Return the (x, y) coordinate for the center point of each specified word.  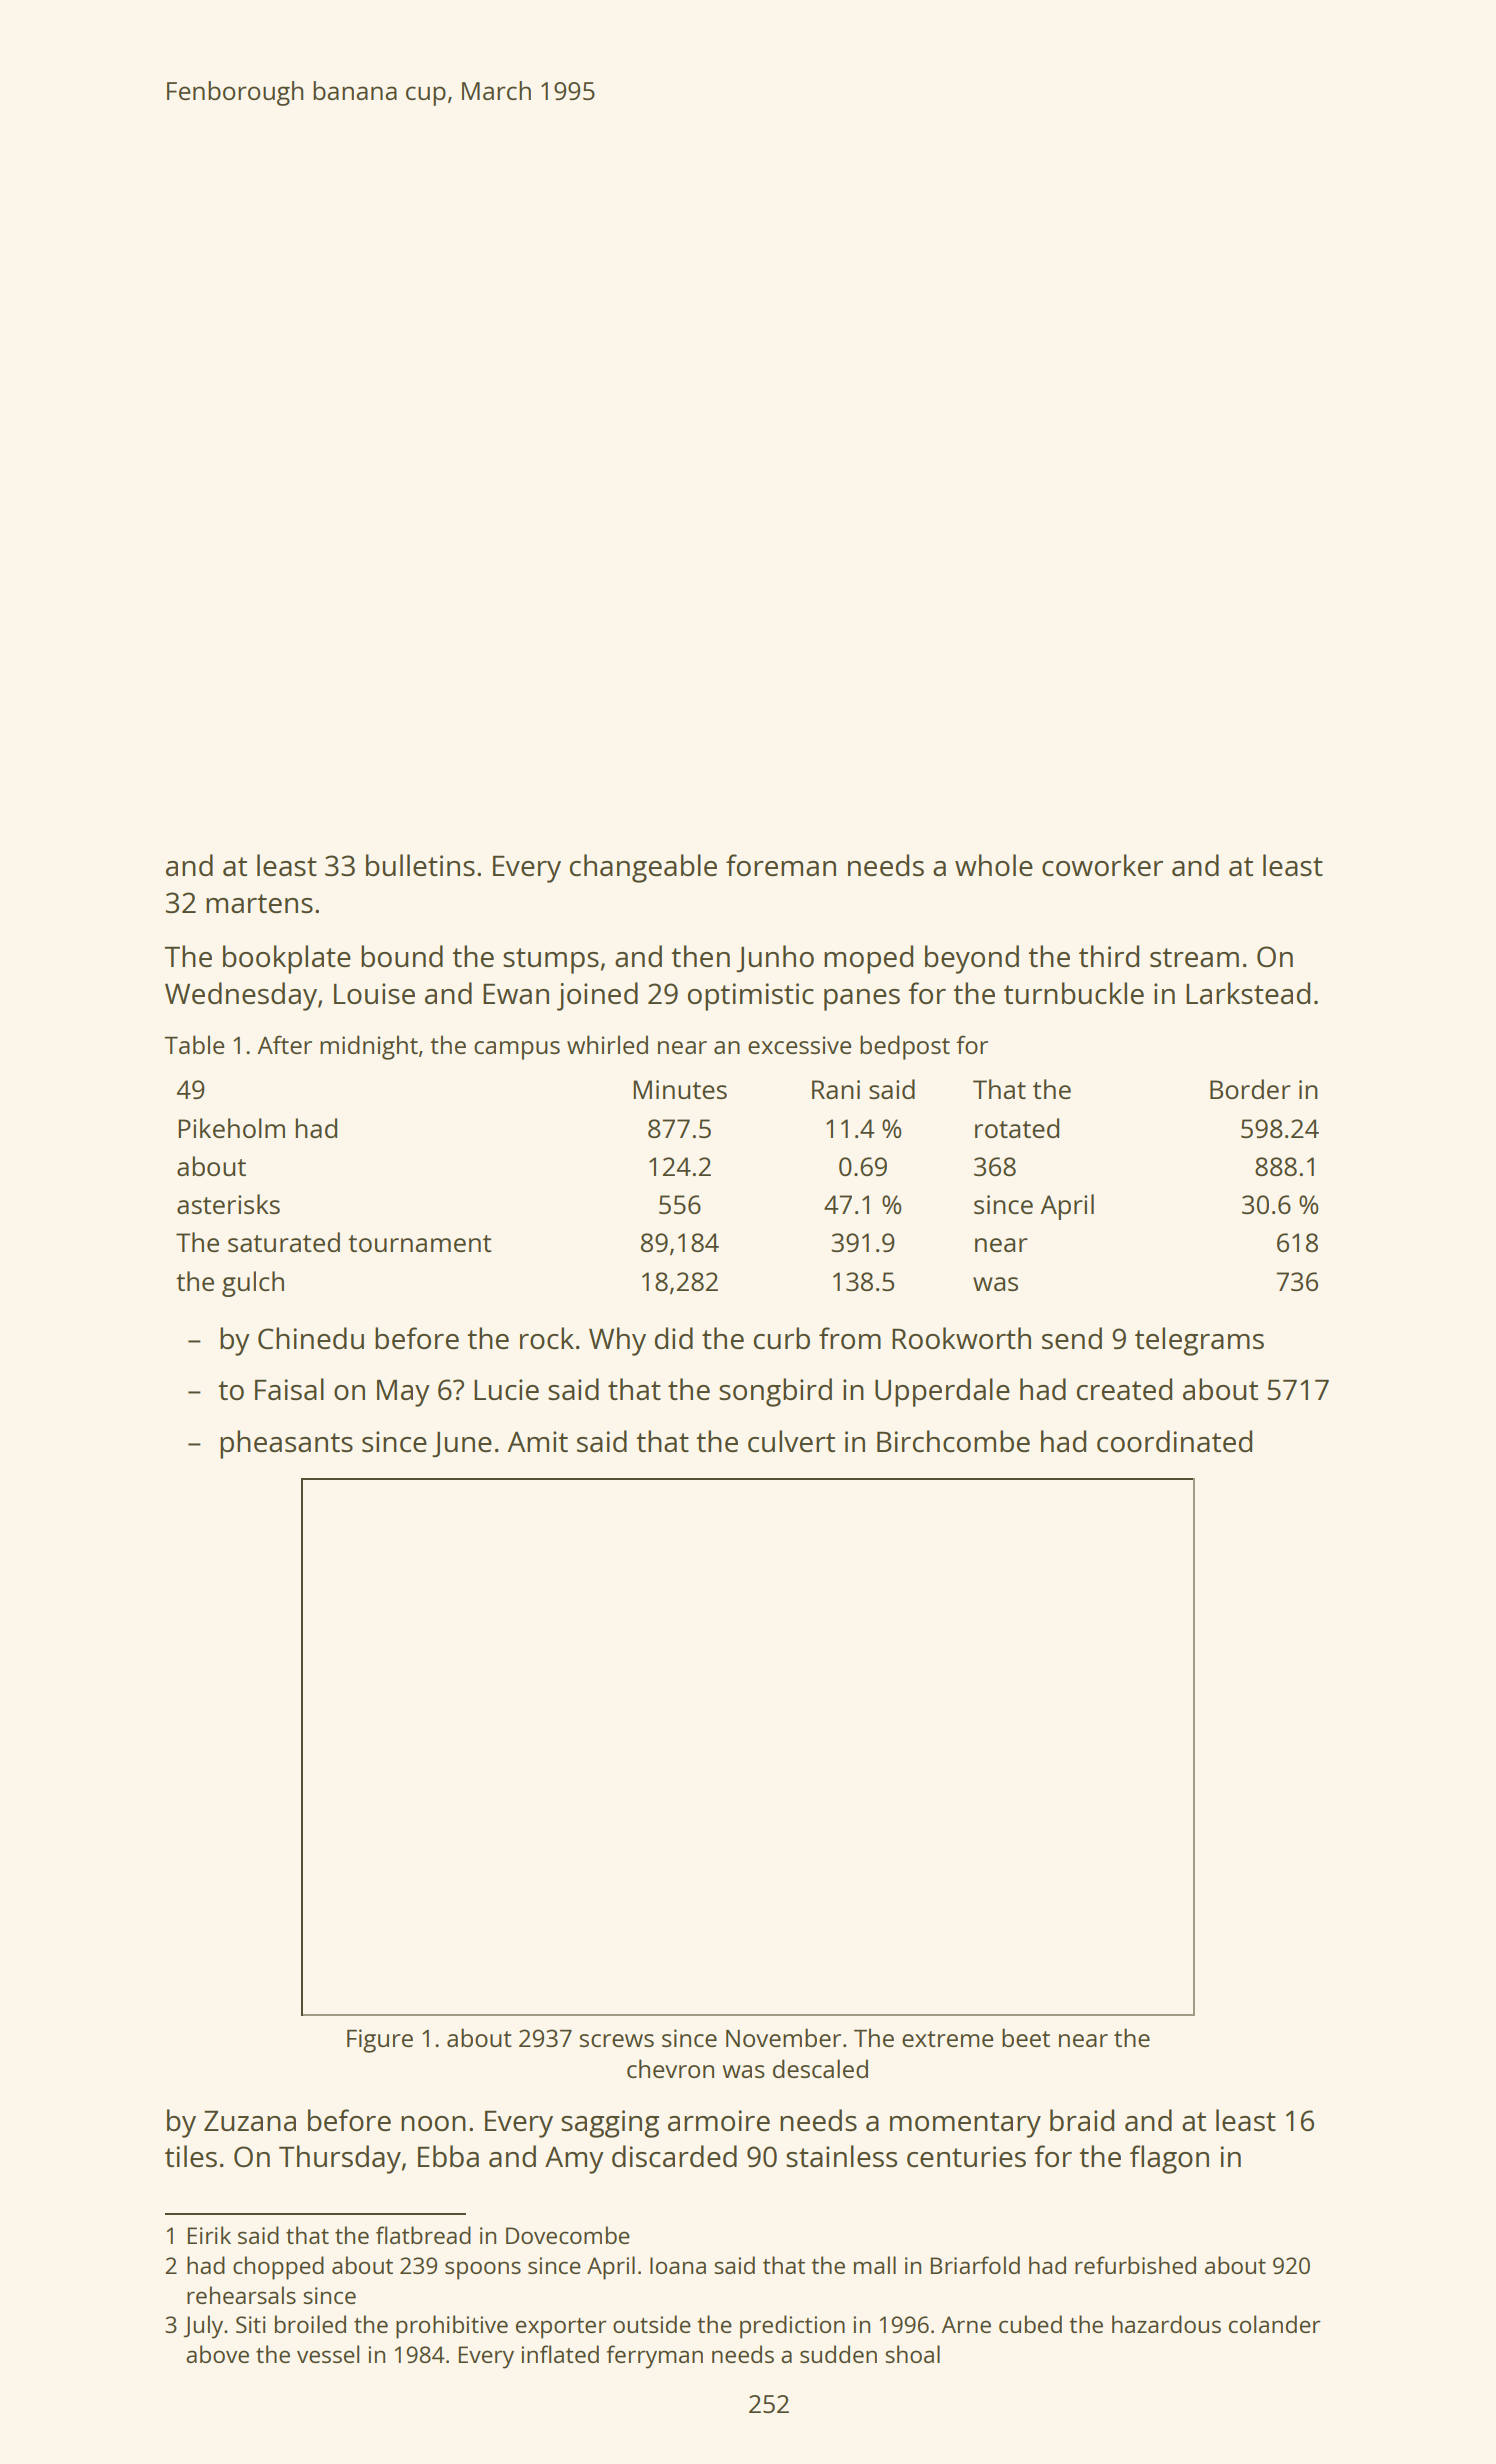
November (783, 2037)
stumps (551, 961)
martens (259, 903)
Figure (380, 2041)
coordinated (1174, 1441)
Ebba (448, 2156)
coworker (1102, 865)
